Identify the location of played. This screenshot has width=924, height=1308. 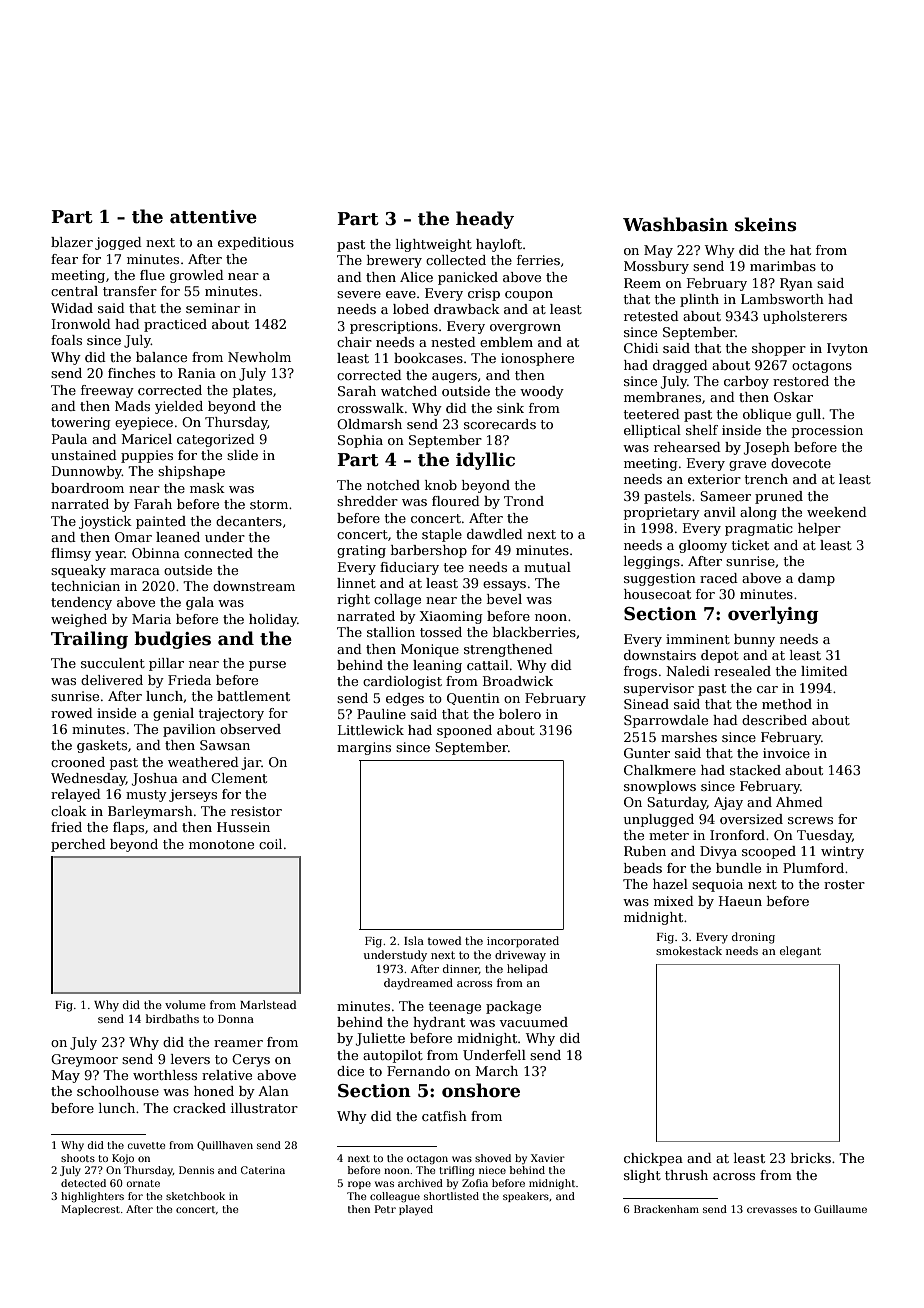
(416, 1210).
